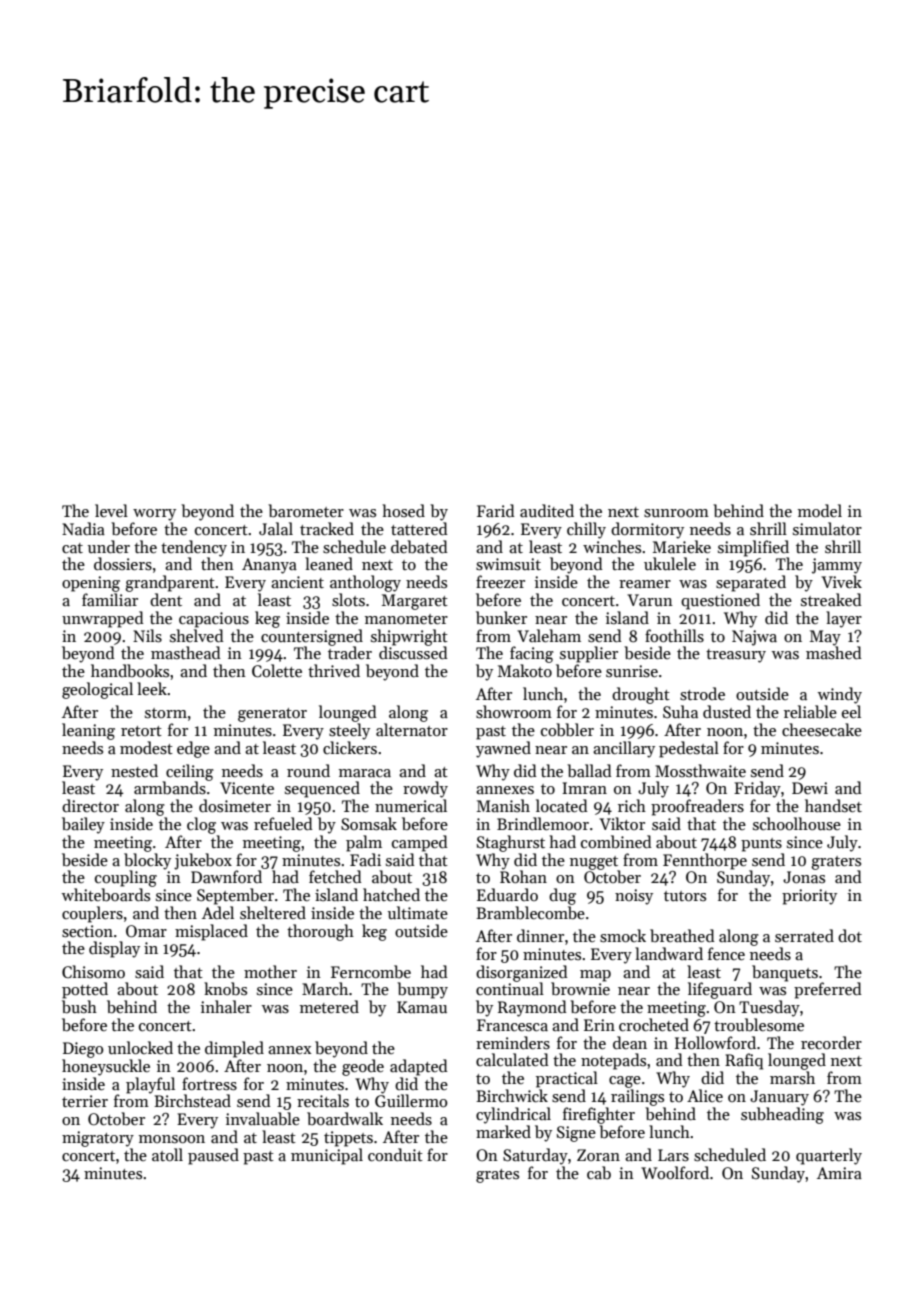  What do you see at coordinates (154, 515) in the screenshot?
I see `worry` at bounding box center [154, 515].
